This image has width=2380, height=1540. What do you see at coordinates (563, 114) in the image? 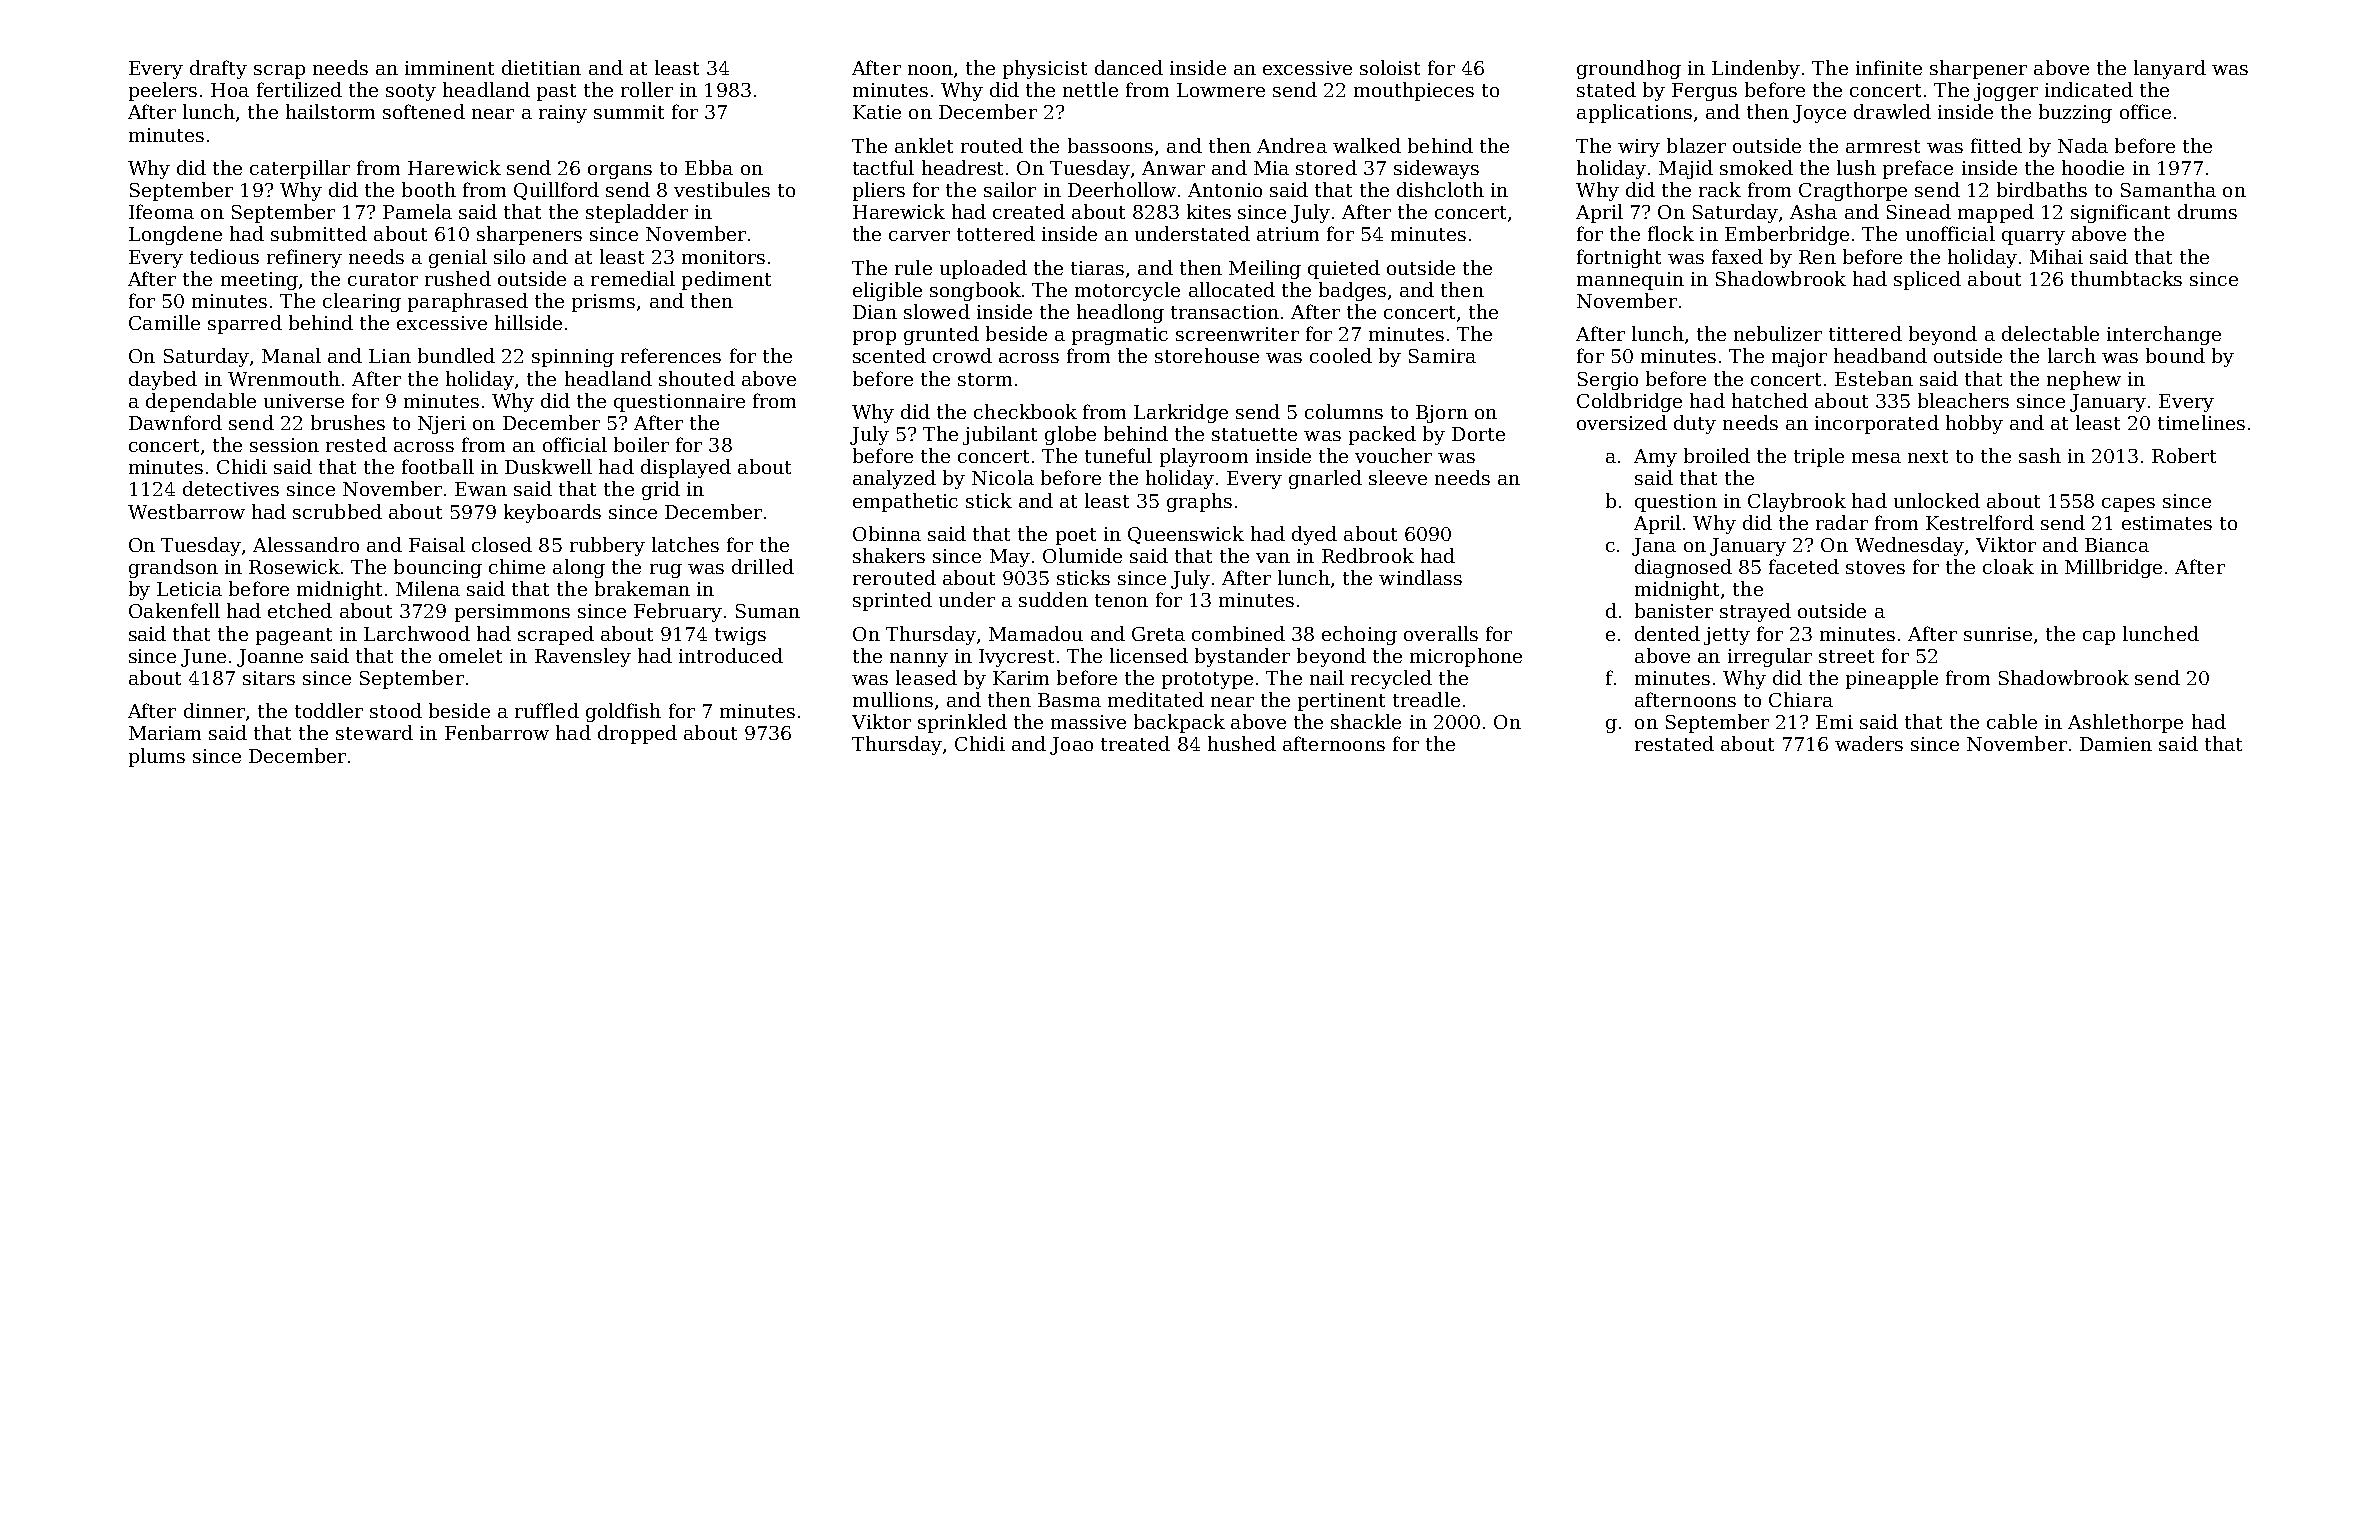
I see `rainy` at bounding box center [563, 114].
